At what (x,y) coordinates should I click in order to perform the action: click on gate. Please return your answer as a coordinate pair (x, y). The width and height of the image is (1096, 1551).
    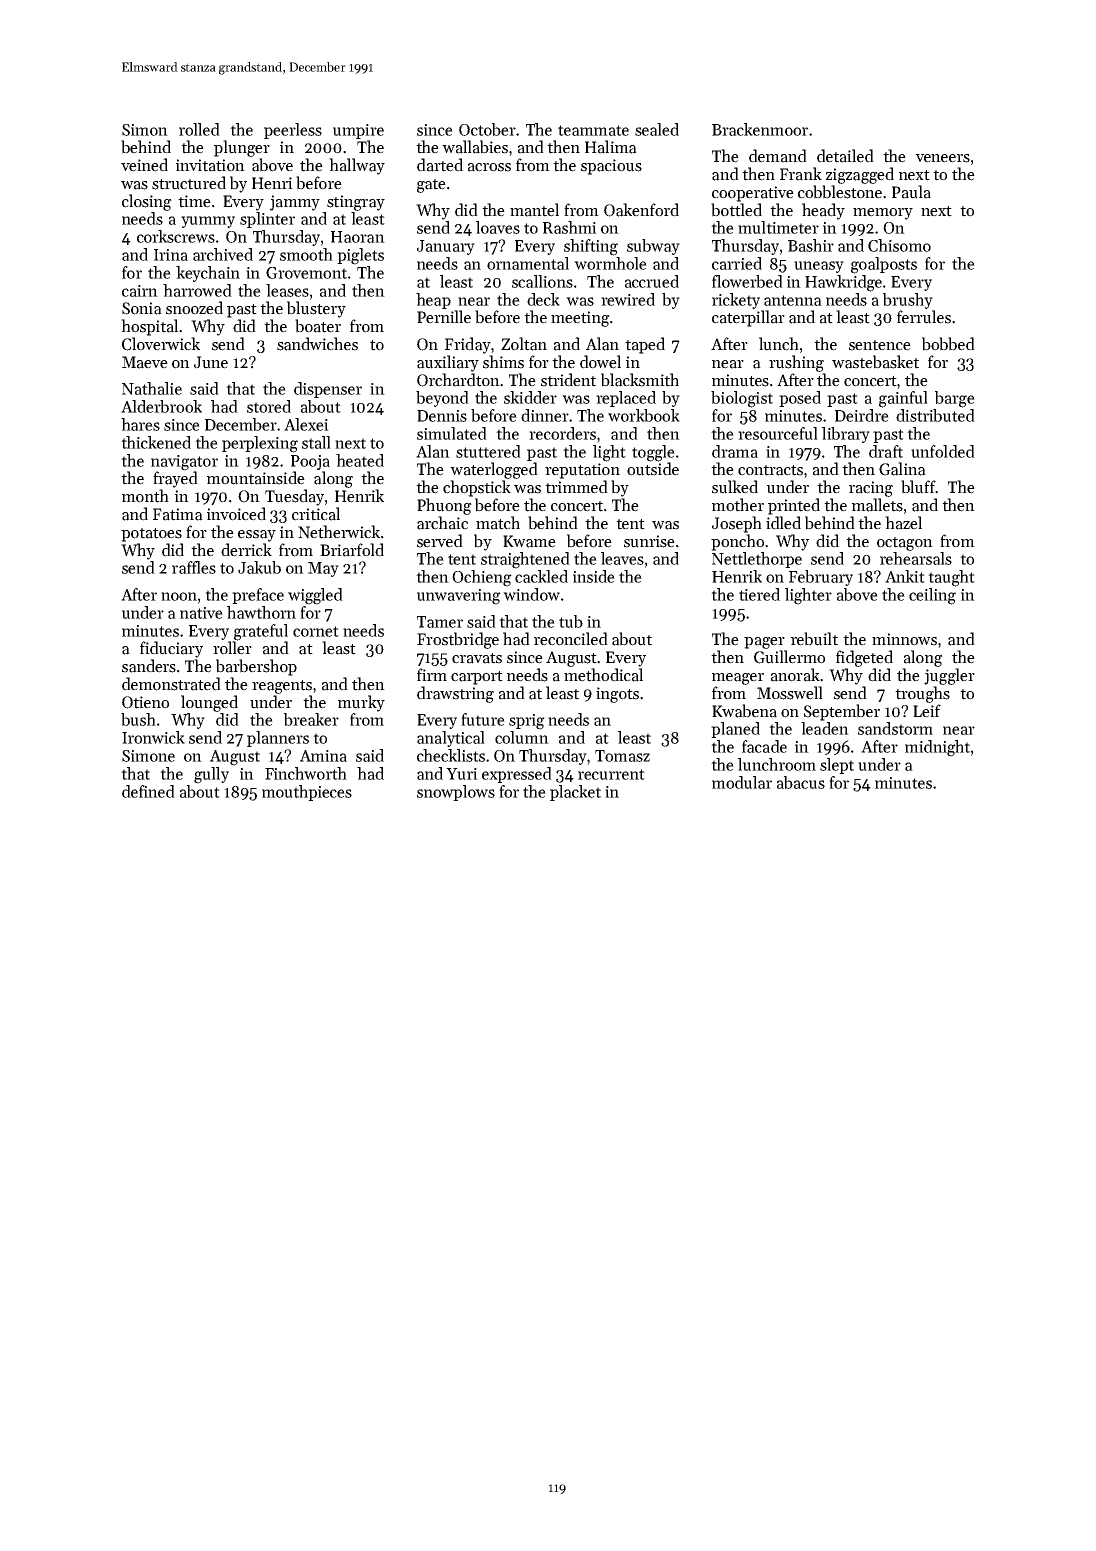
    Looking at the image, I should click on (431, 186).
